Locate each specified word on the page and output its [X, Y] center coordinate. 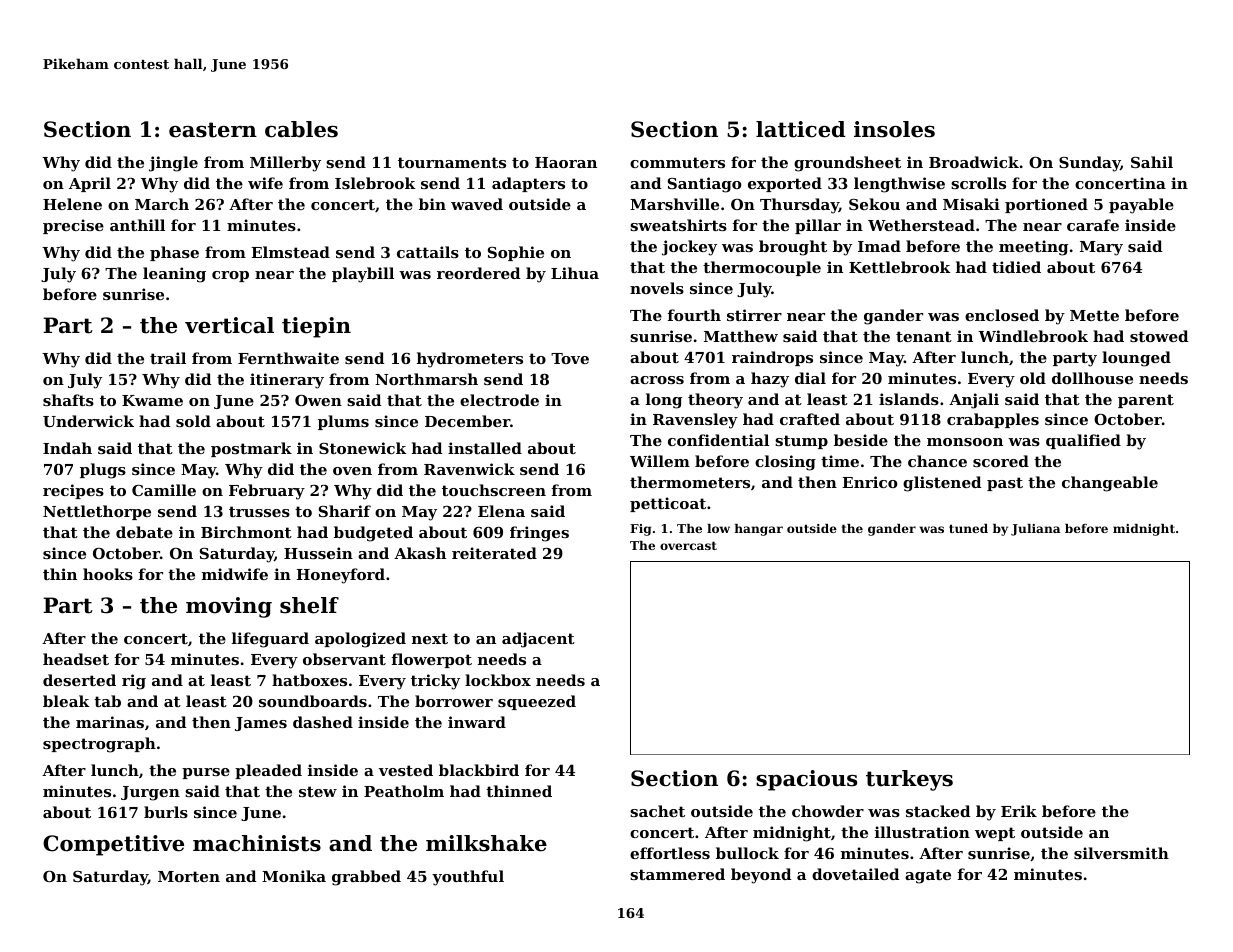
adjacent [538, 640]
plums [343, 422]
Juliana [1035, 530]
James [261, 724]
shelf [309, 605]
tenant [924, 336]
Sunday [1089, 164]
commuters [677, 162]
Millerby [285, 164]
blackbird [479, 770]
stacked [938, 811]
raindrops [772, 358]
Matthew [741, 336]
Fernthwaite [288, 358]
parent [1146, 401]
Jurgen [150, 793]
